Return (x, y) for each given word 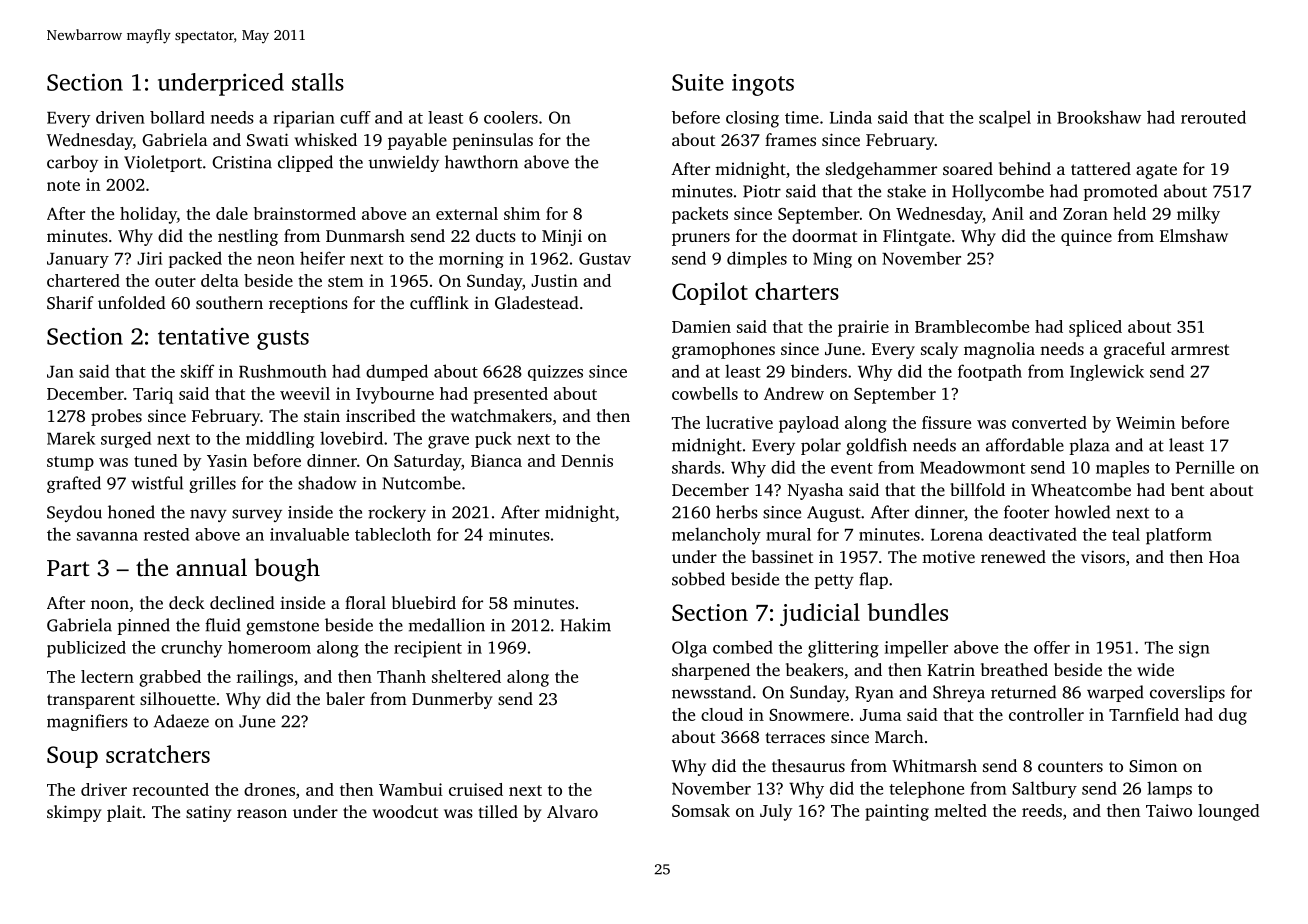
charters (797, 291)
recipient (428, 649)
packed (195, 259)
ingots (763, 85)
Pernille (1205, 467)
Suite (698, 82)
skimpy (74, 813)
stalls (318, 82)
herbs (737, 512)
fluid (223, 625)
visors (1103, 556)
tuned (156, 460)
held (1129, 213)
